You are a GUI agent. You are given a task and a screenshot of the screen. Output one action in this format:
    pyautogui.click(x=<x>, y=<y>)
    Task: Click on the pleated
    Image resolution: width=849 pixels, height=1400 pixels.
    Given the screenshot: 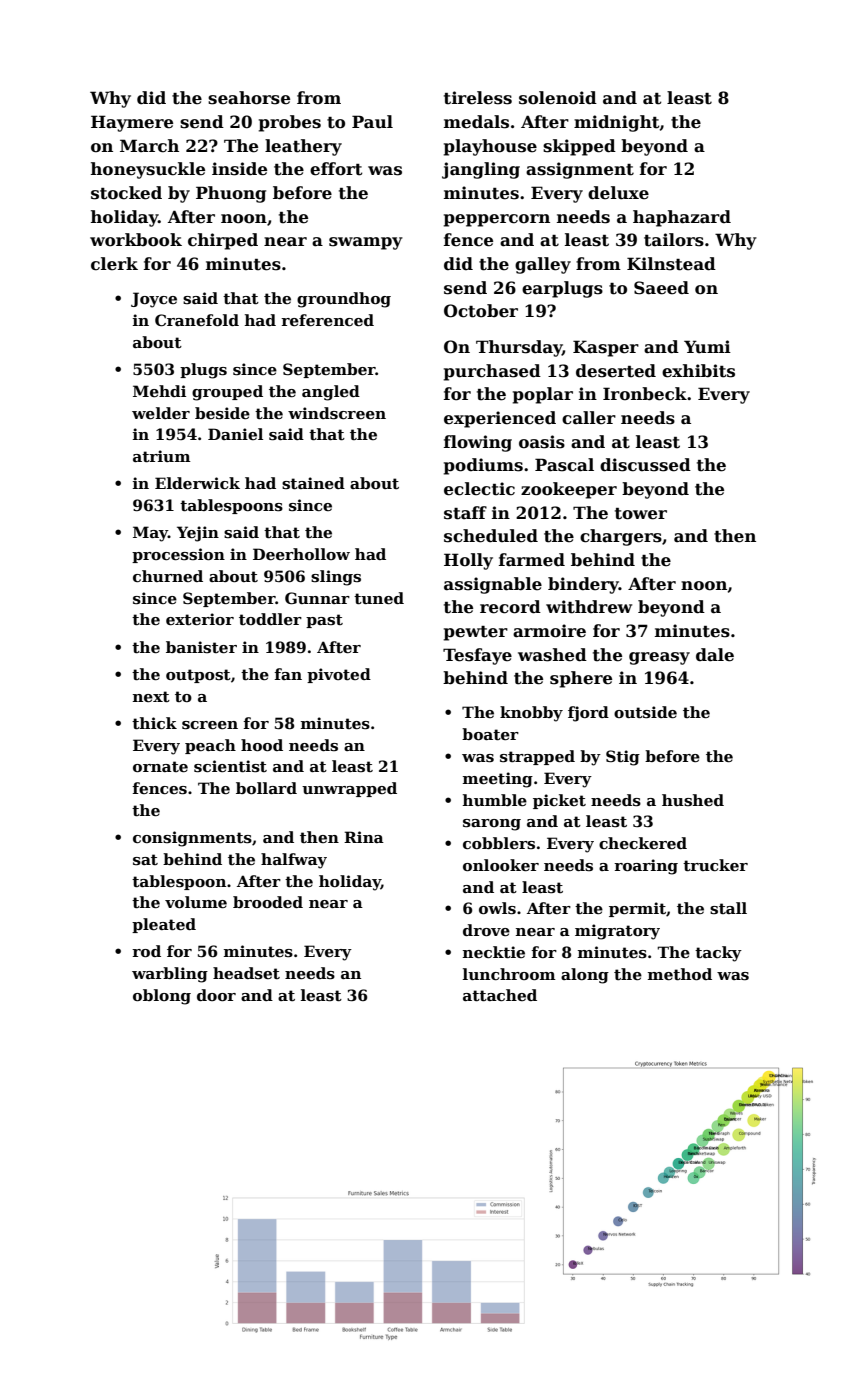 What is the action you would take?
    pyautogui.click(x=164, y=925)
